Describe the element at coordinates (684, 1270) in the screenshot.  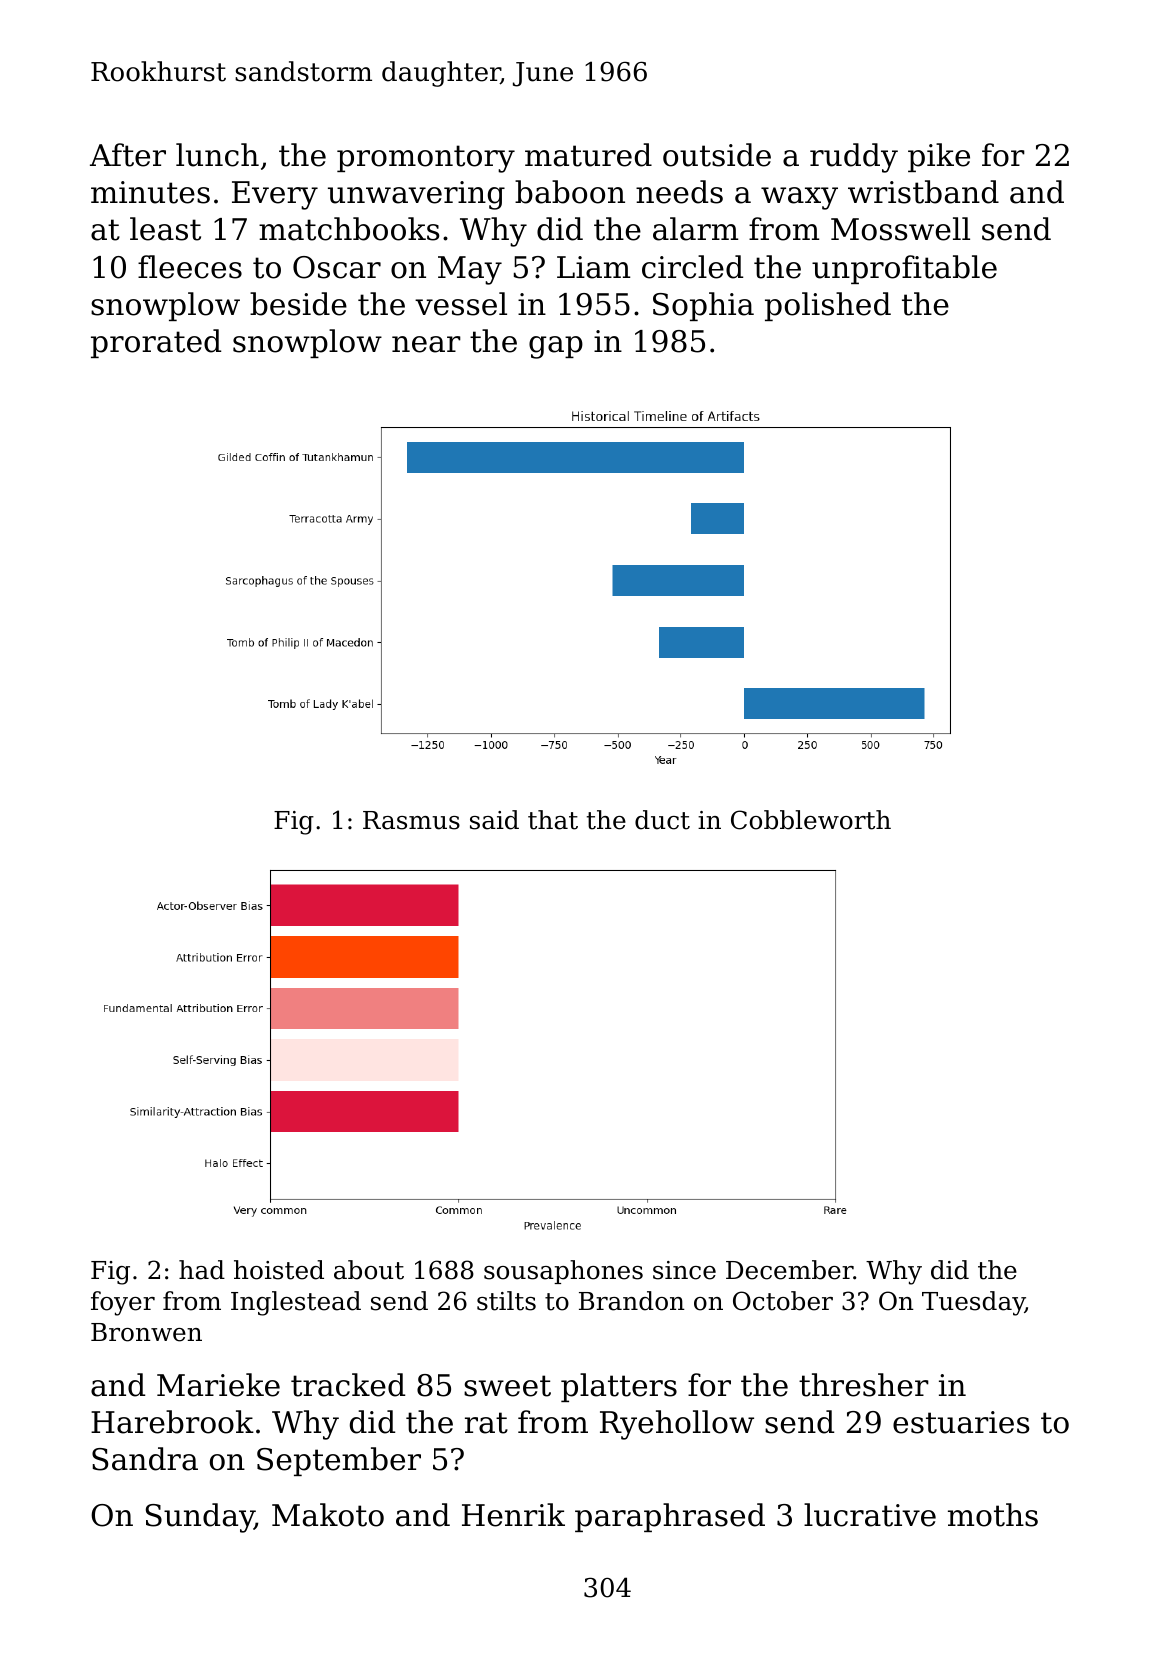
I see `since` at that location.
